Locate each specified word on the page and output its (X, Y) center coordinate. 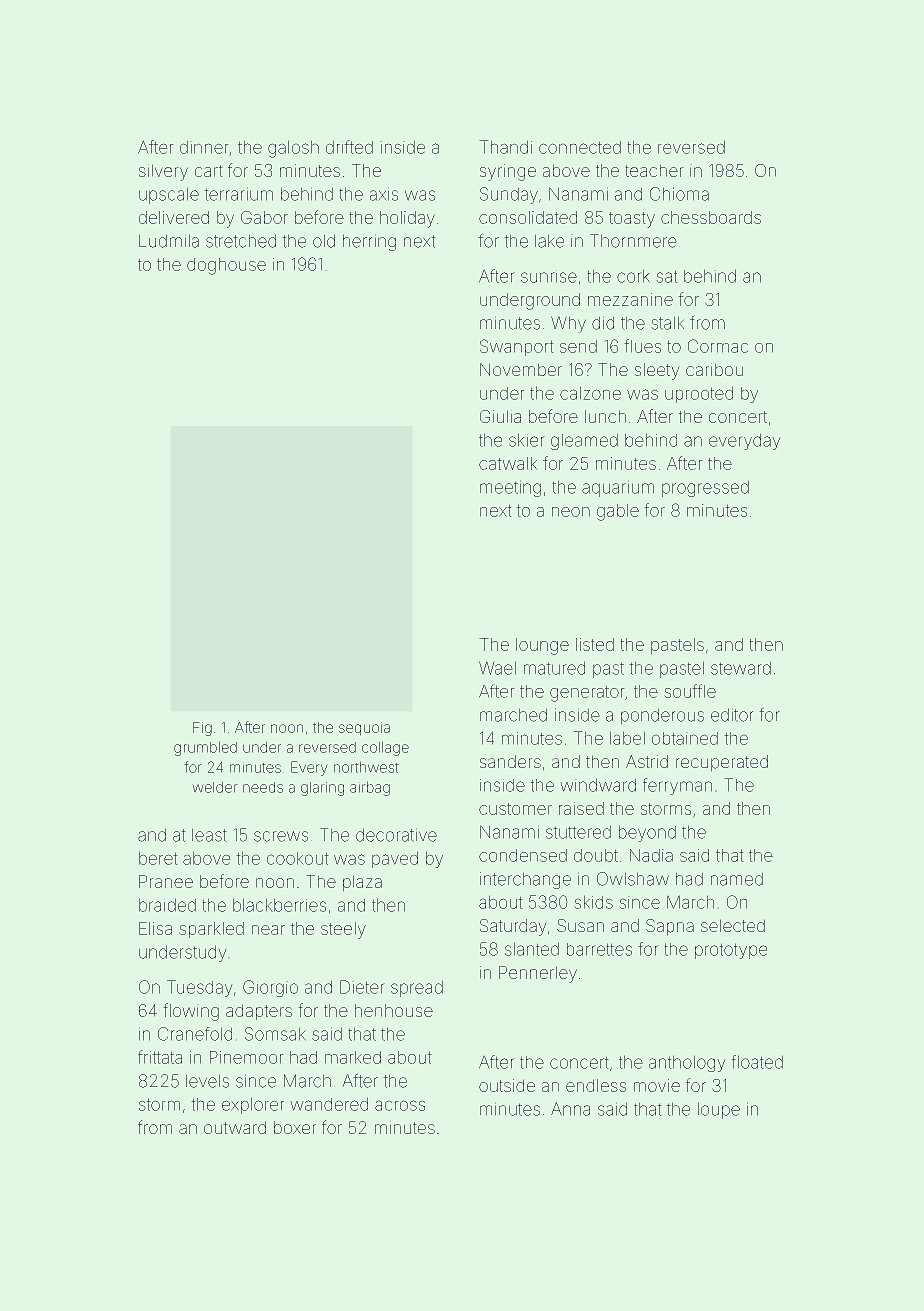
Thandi (505, 147)
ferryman (677, 786)
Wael (497, 668)
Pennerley (538, 974)
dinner (204, 147)
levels (207, 1081)
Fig (202, 729)
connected (580, 147)
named (737, 879)
